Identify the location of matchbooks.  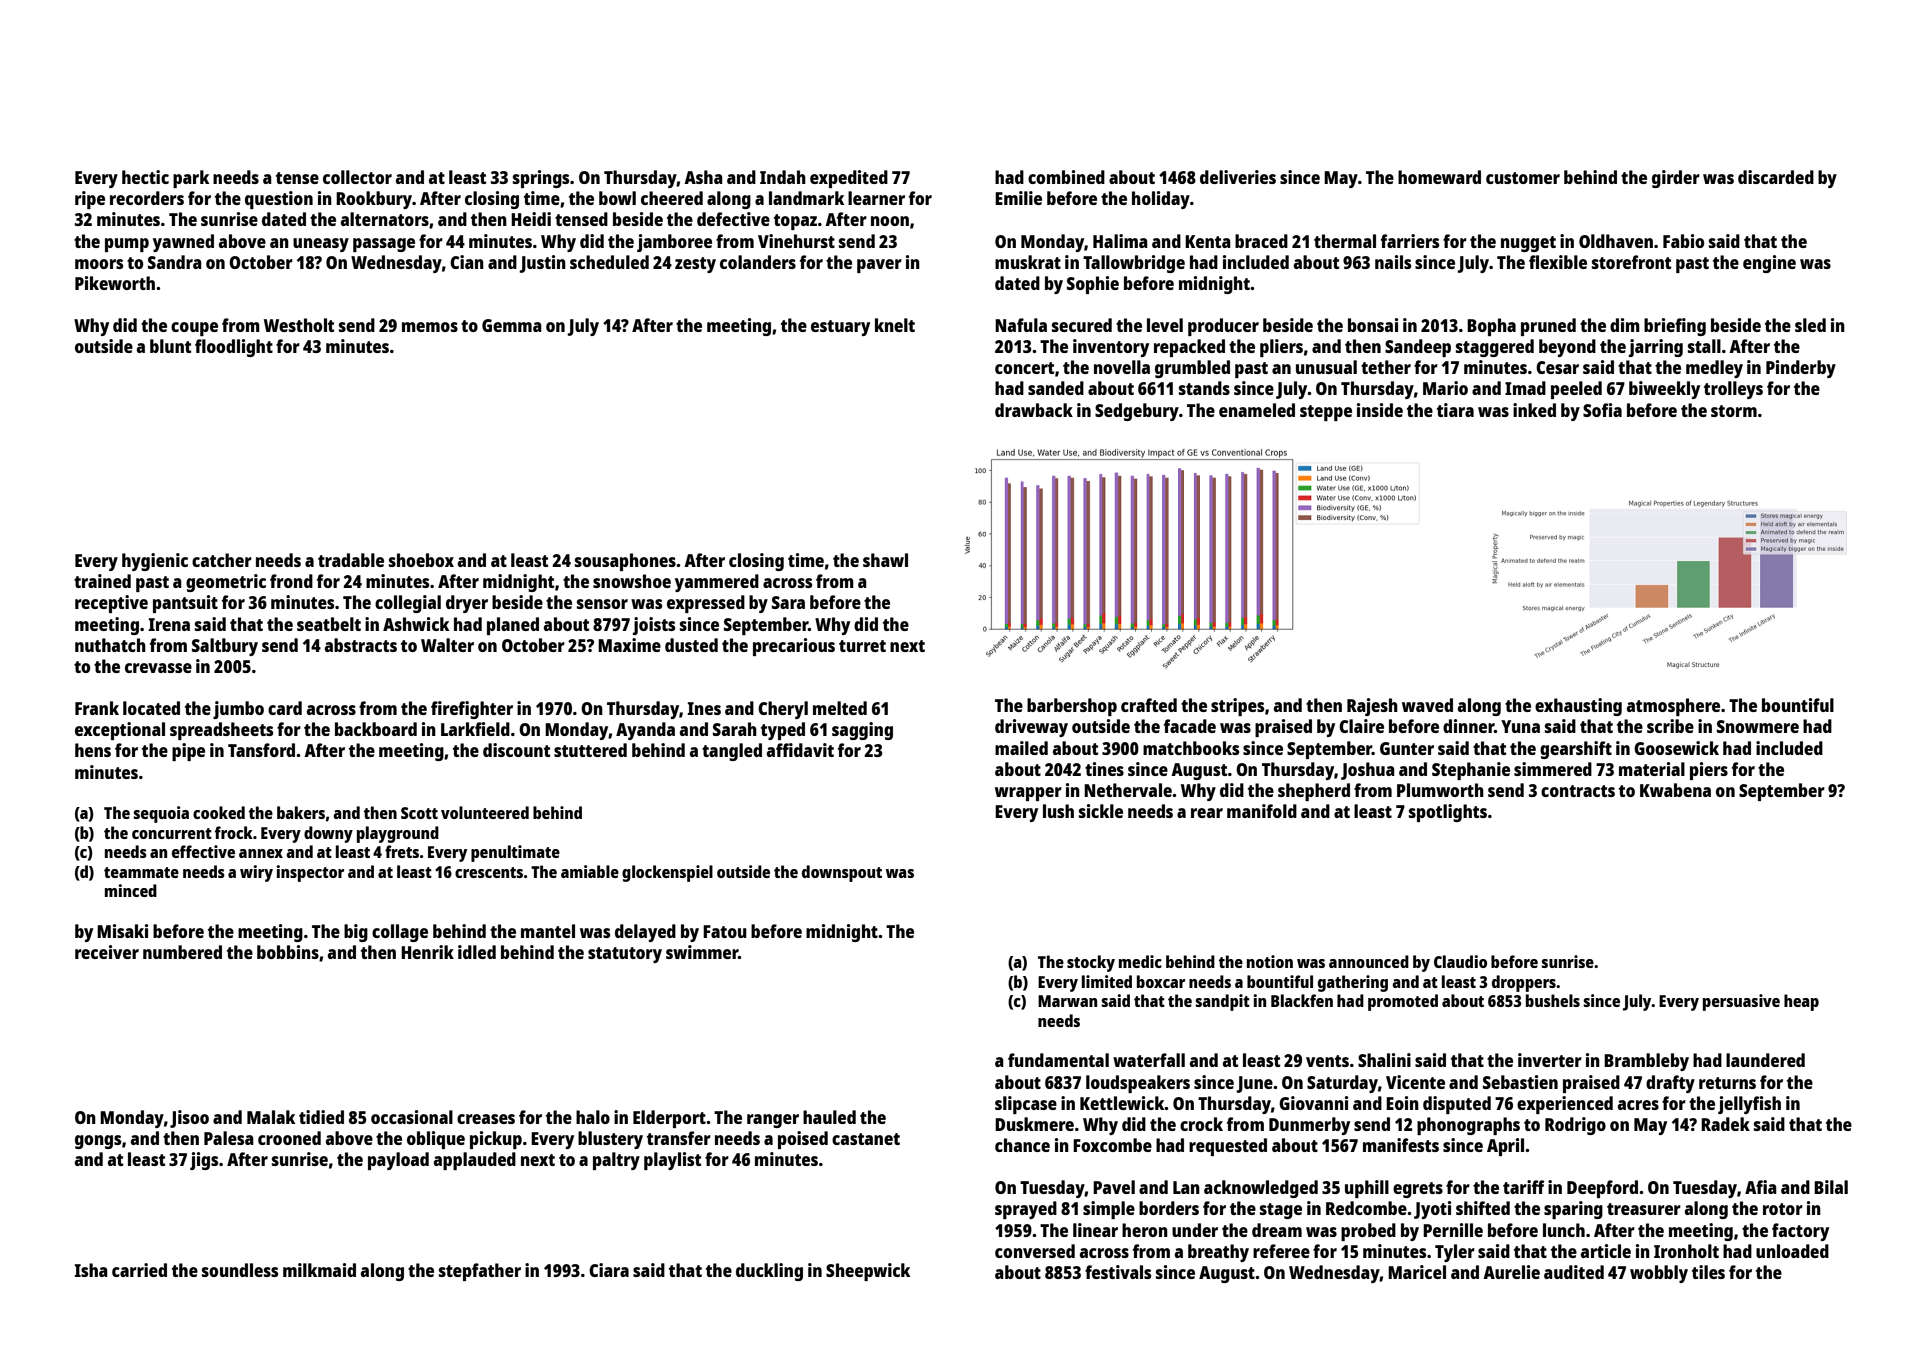
(1191, 748).
